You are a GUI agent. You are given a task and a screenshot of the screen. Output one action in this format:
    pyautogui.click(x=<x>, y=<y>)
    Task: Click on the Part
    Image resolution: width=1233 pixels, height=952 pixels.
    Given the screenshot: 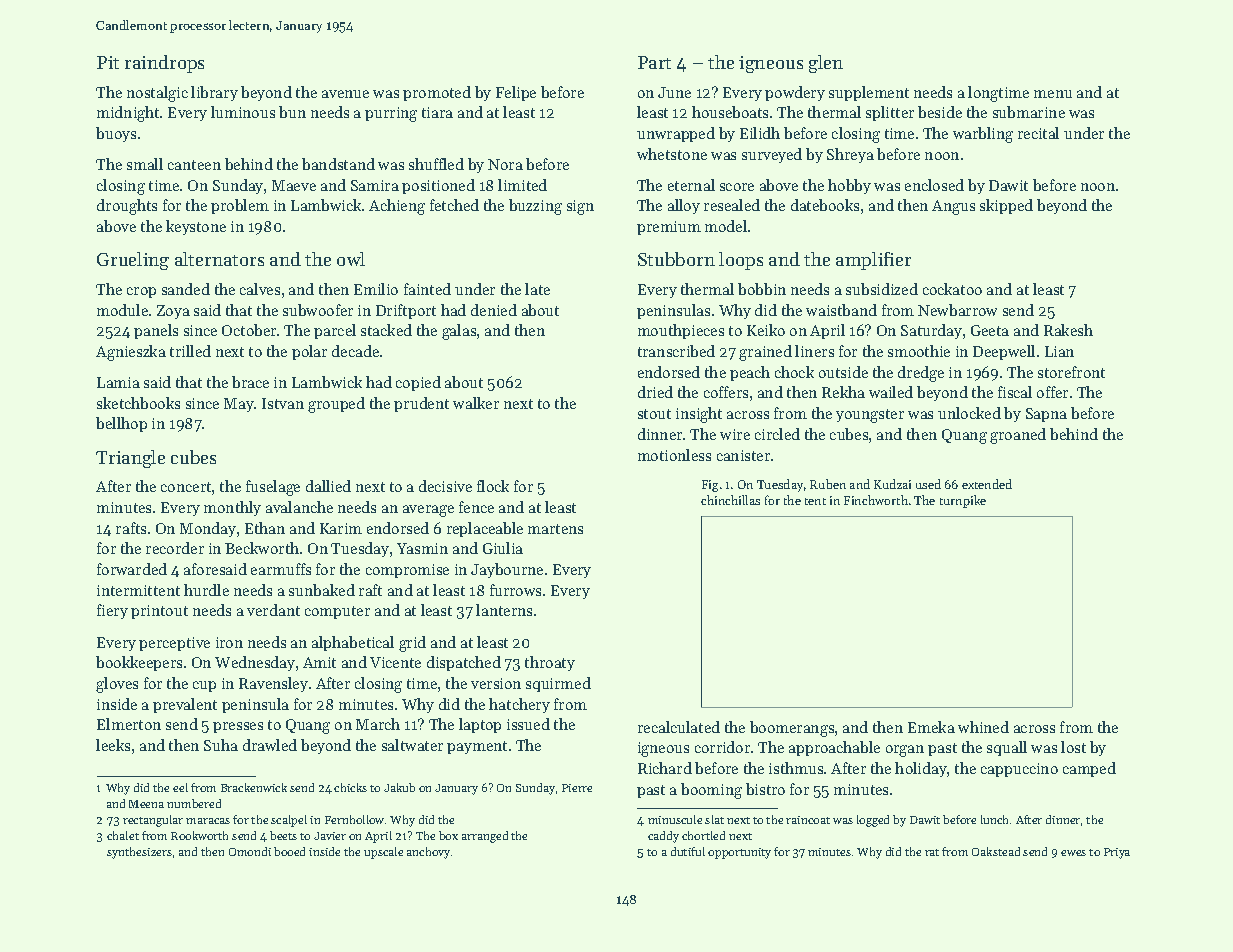 What is the action you would take?
    pyautogui.click(x=654, y=62)
